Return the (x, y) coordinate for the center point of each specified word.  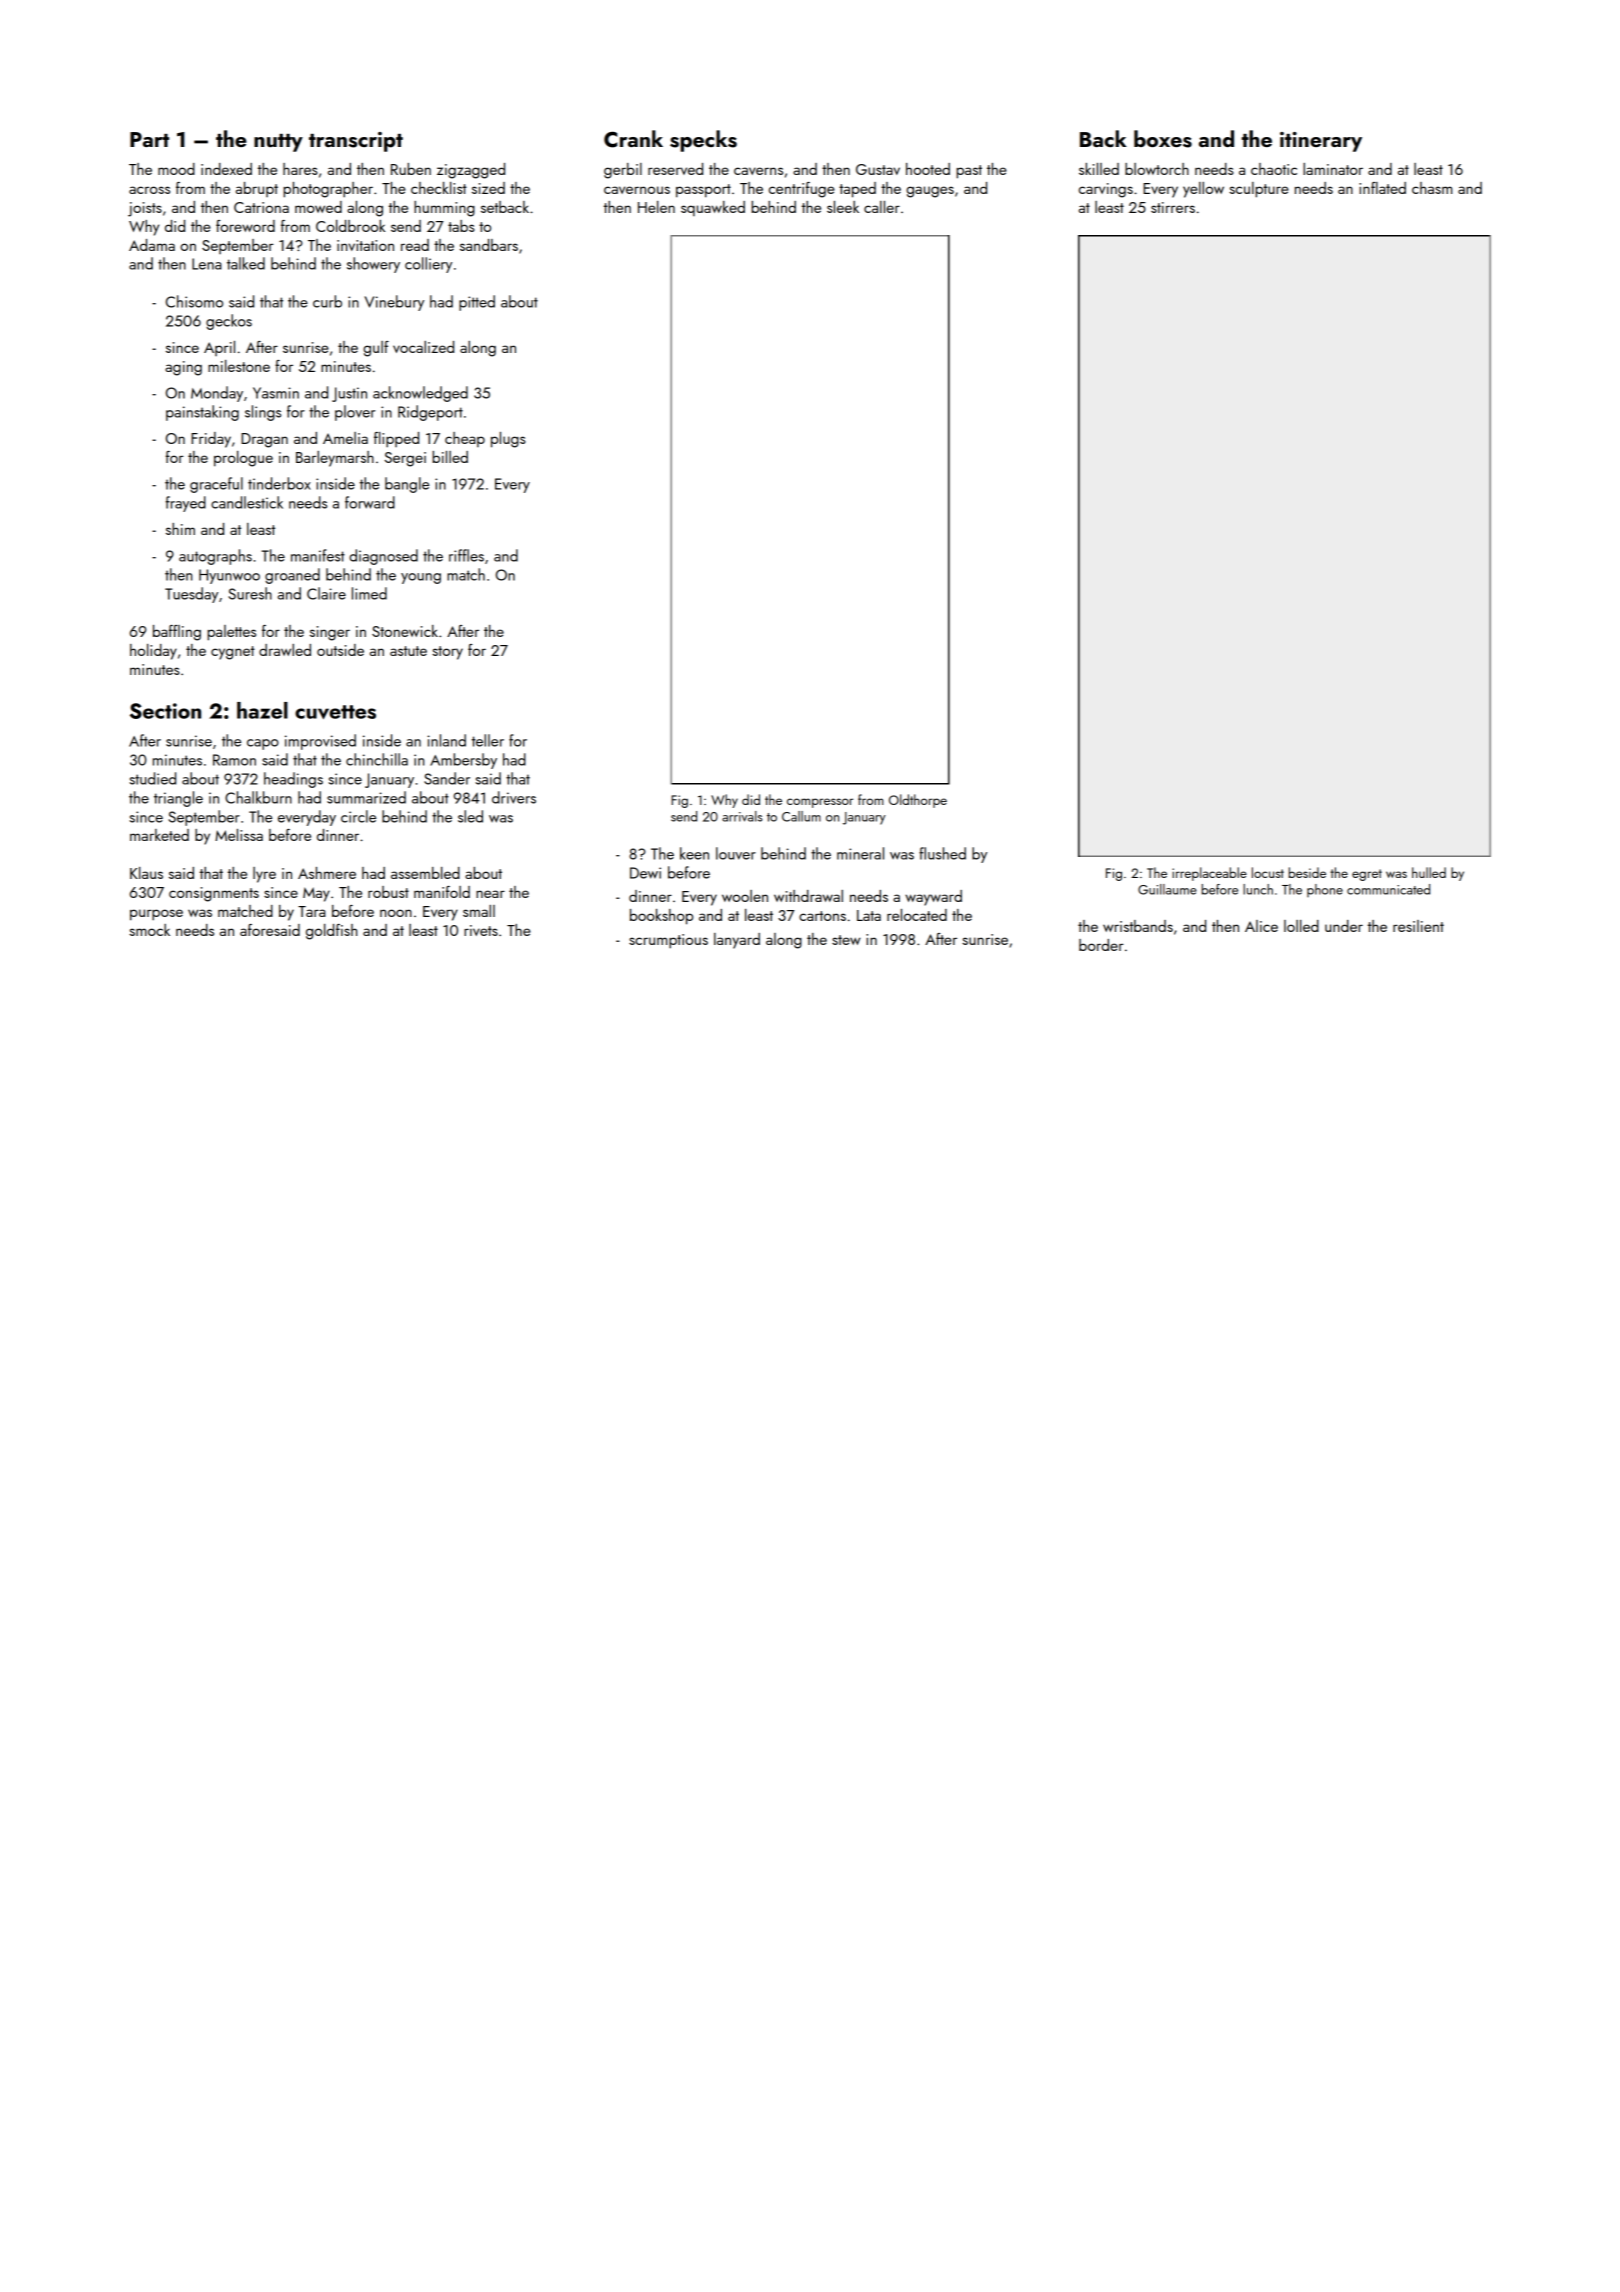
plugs (508, 440)
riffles (466, 555)
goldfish (331, 932)
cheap (465, 439)
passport (703, 191)
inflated (1382, 188)
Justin (349, 394)
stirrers (1173, 207)
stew (846, 940)
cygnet (233, 653)
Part (149, 139)
